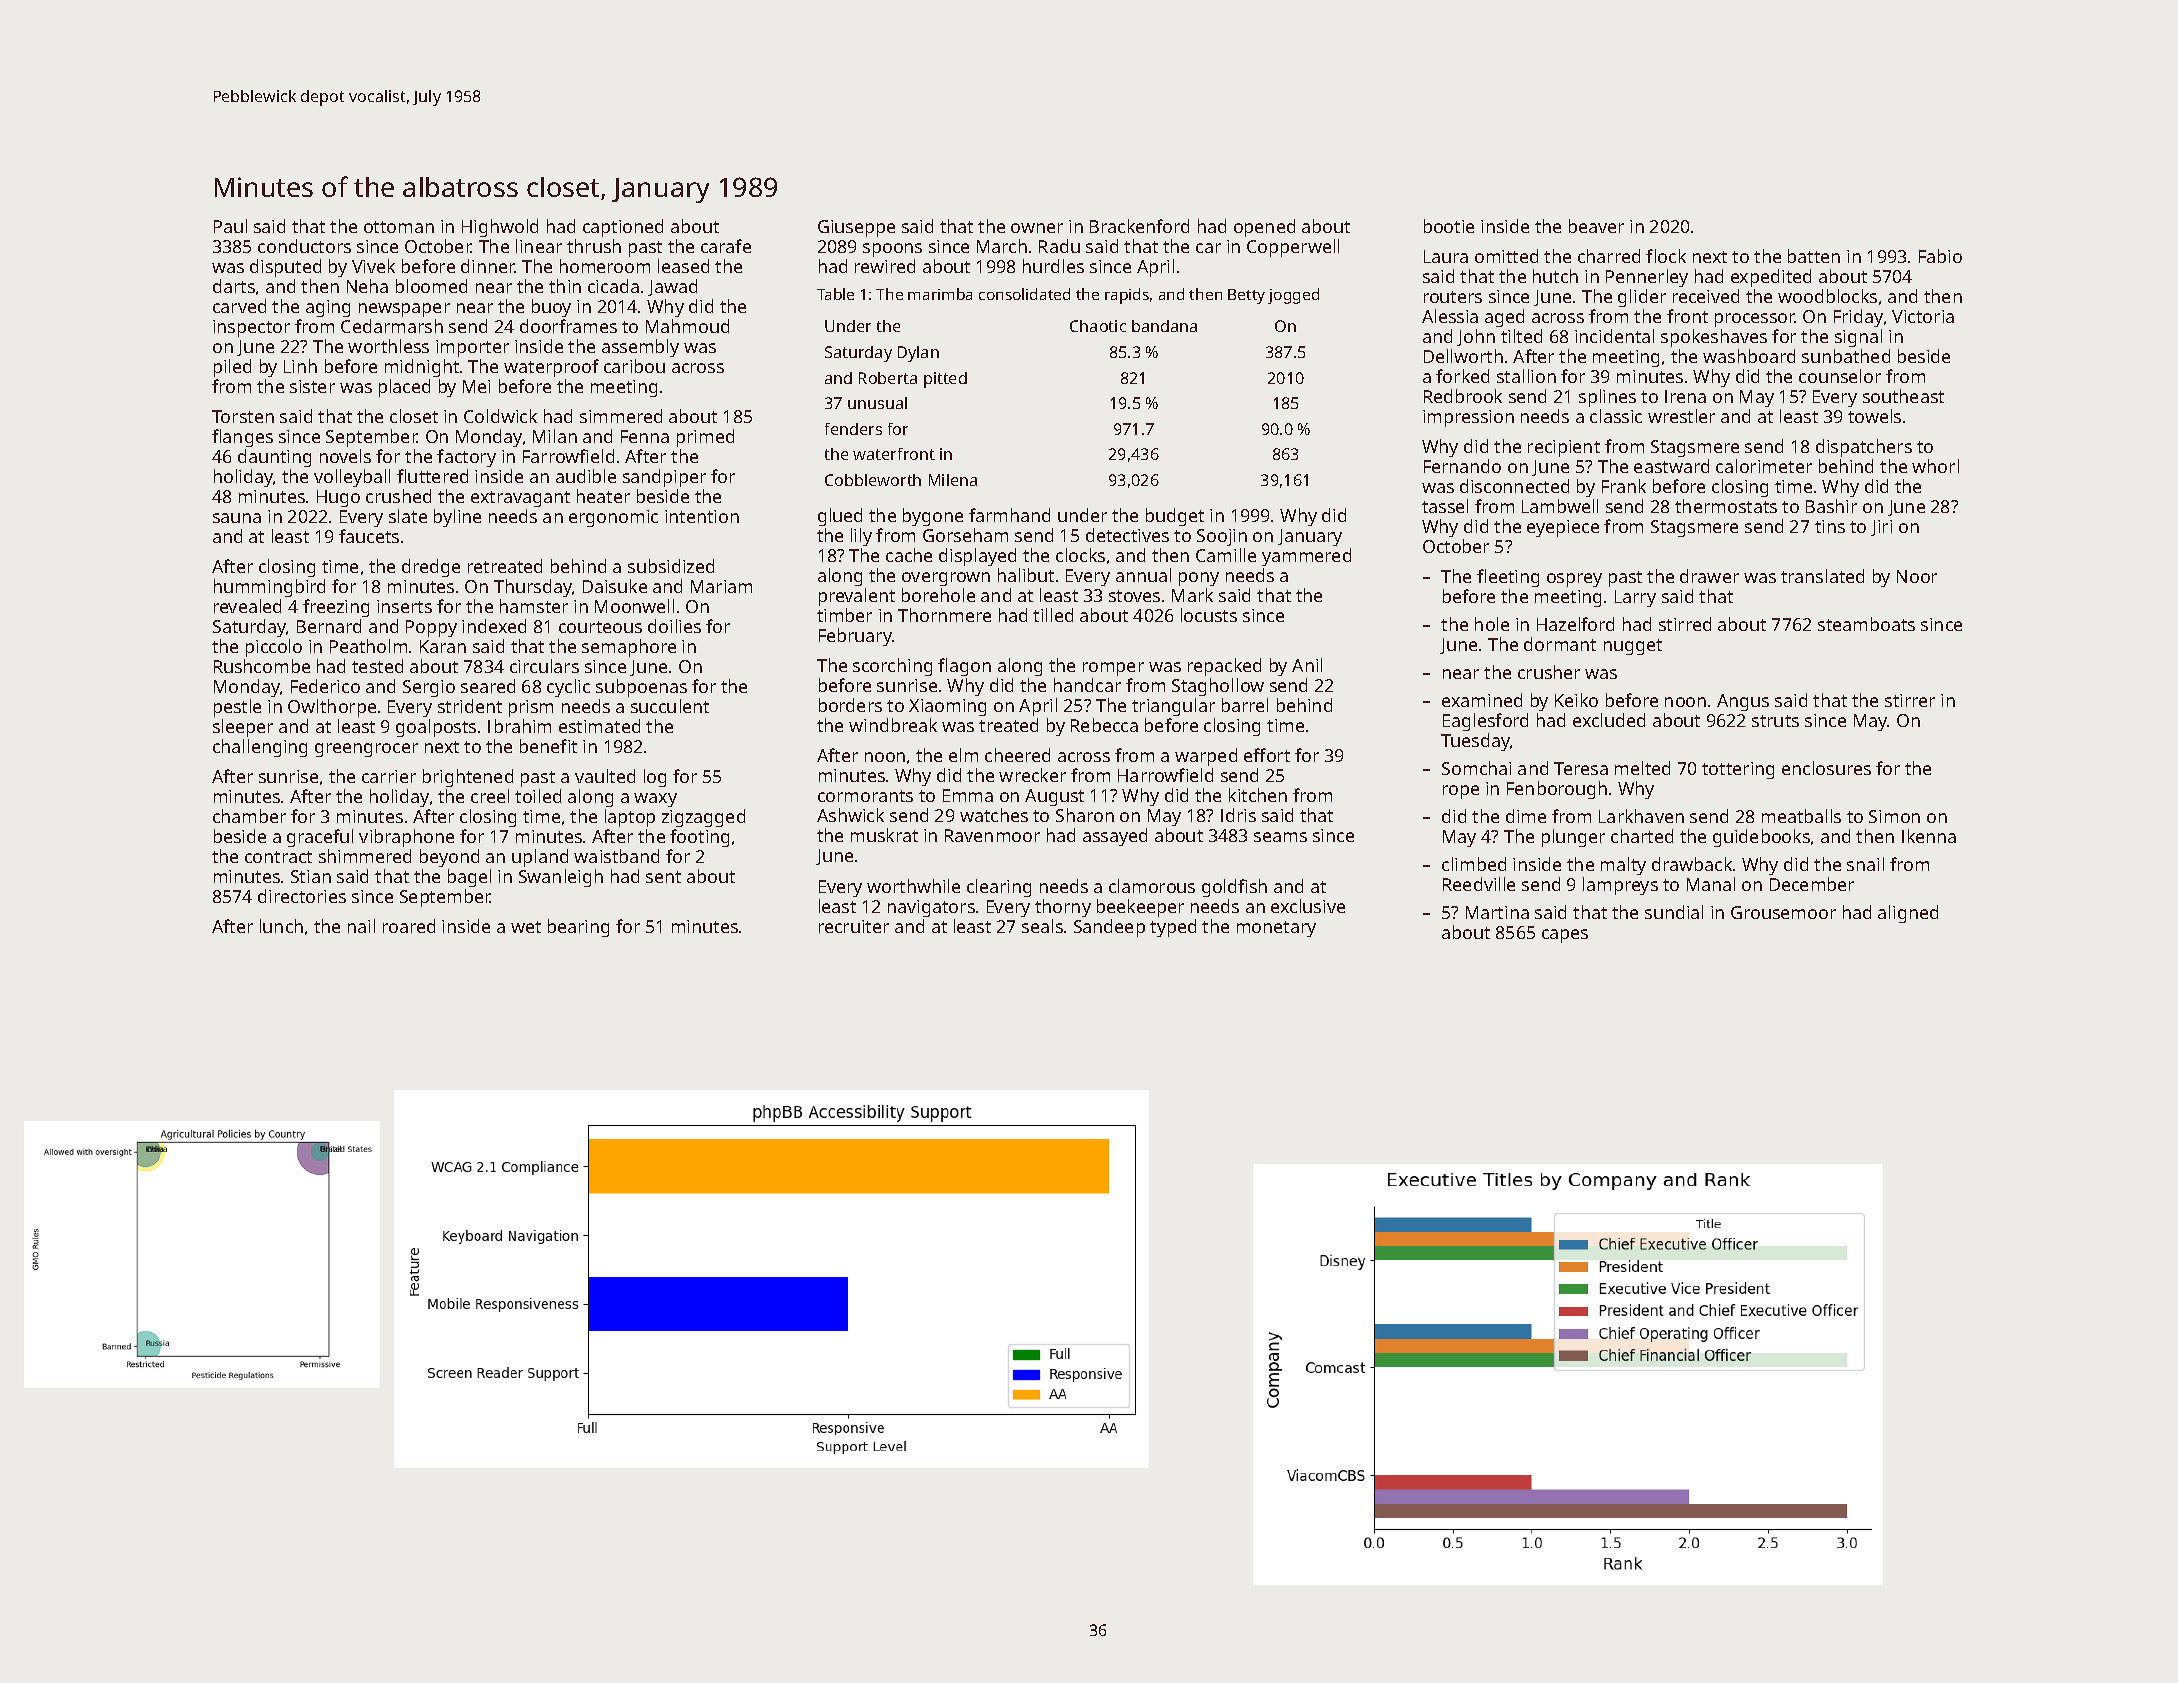 Image resolution: width=2178 pixels, height=1683 pixels. What do you see at coordinates (933, 517) in the image?
I see `bygone` at bounding box center [933, 517].
